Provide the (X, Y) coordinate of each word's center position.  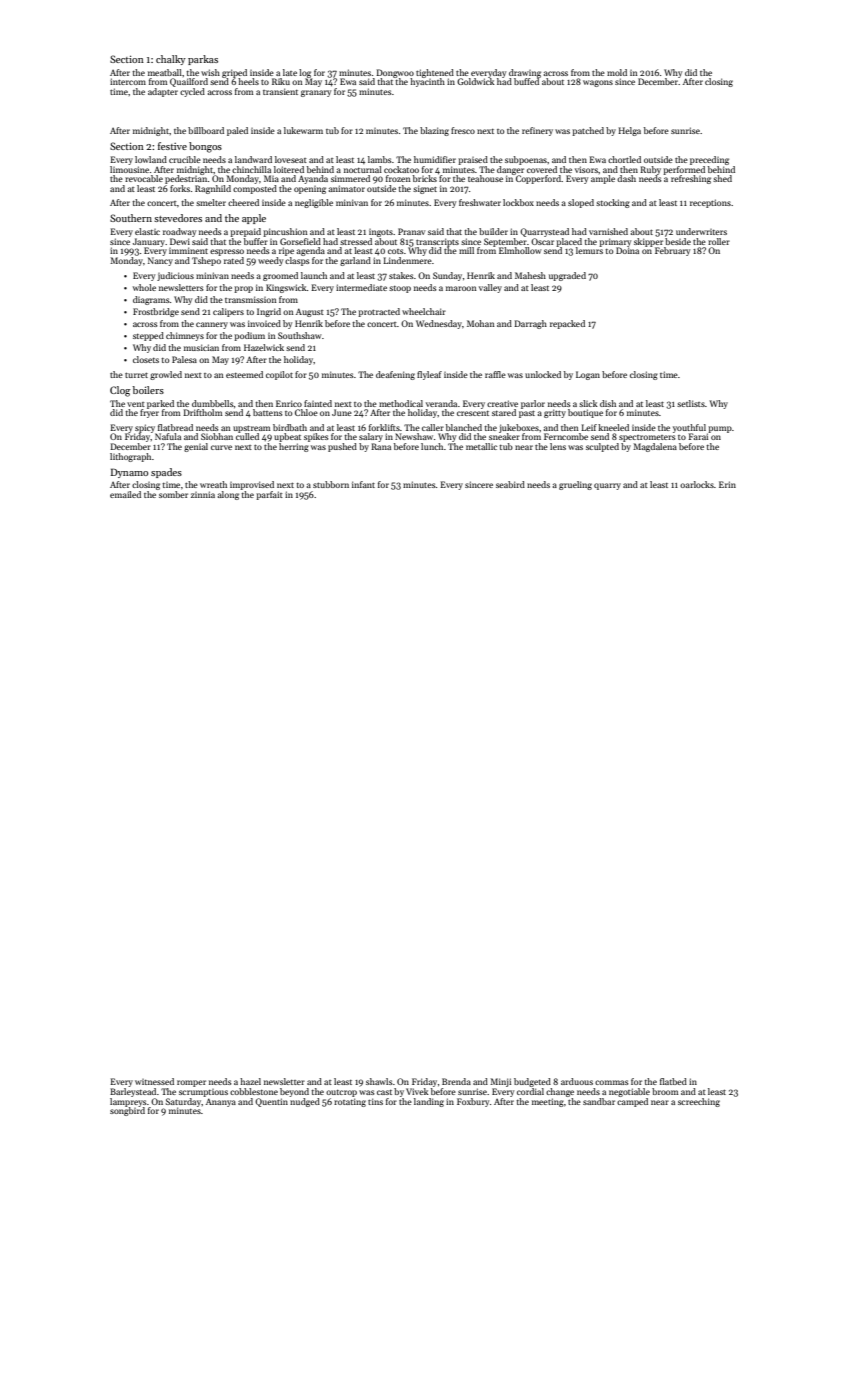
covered (542, 169)
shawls (379, 1081)
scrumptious (203, 1093)
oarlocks (697, 484)
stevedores (178, 218)
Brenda (456, 1081)
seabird (510, 484)
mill (466, 250)
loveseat (291, 159)
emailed (125, 494)
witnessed (154, 1081)
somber (173, 494)
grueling (575, 485)
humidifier (435, 159)
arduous (577, 1081)
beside (678, 241)
